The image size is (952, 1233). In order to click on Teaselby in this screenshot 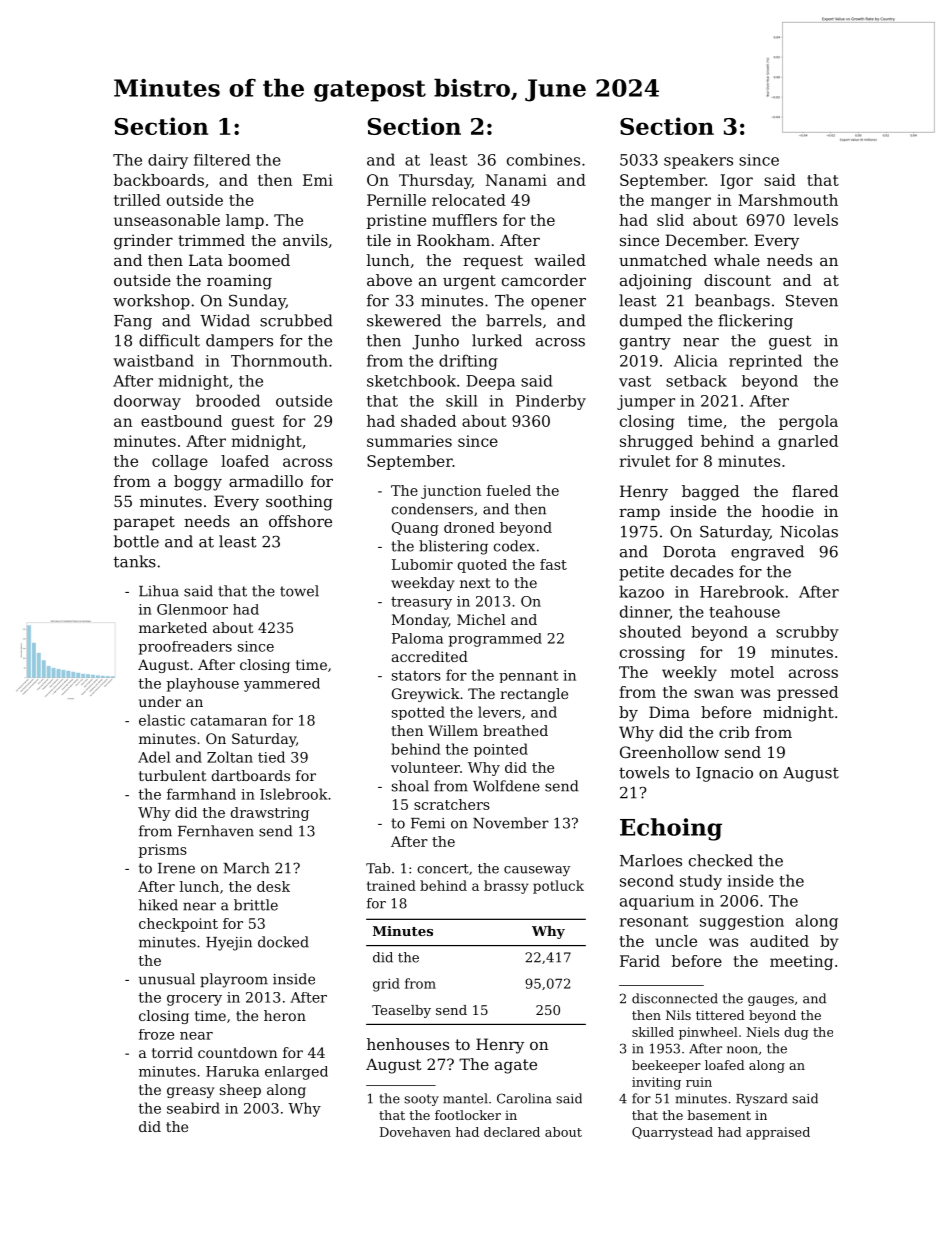, I will do `click(401, 1011)`.
